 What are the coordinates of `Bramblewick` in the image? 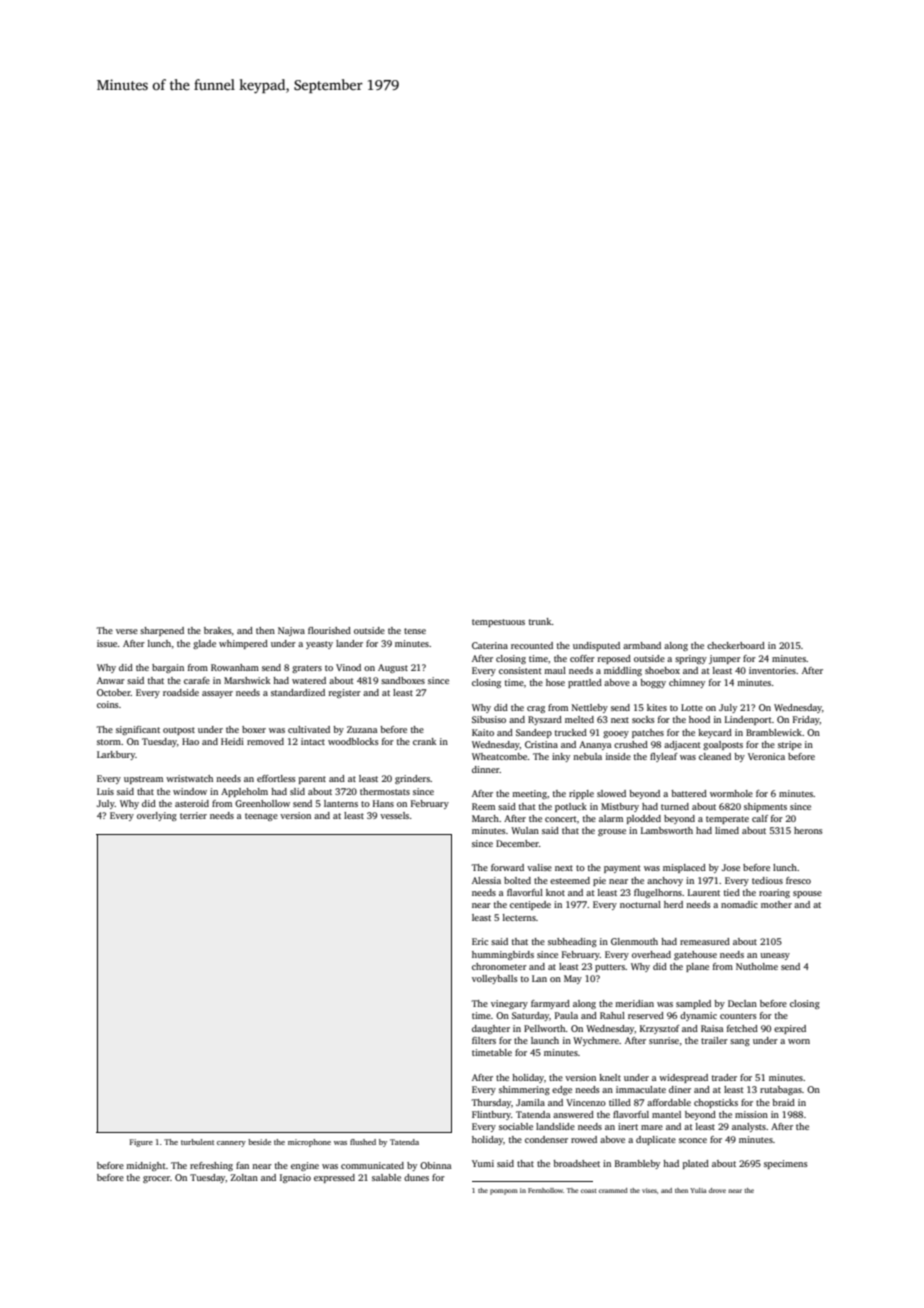 It's located at (774, 732).
